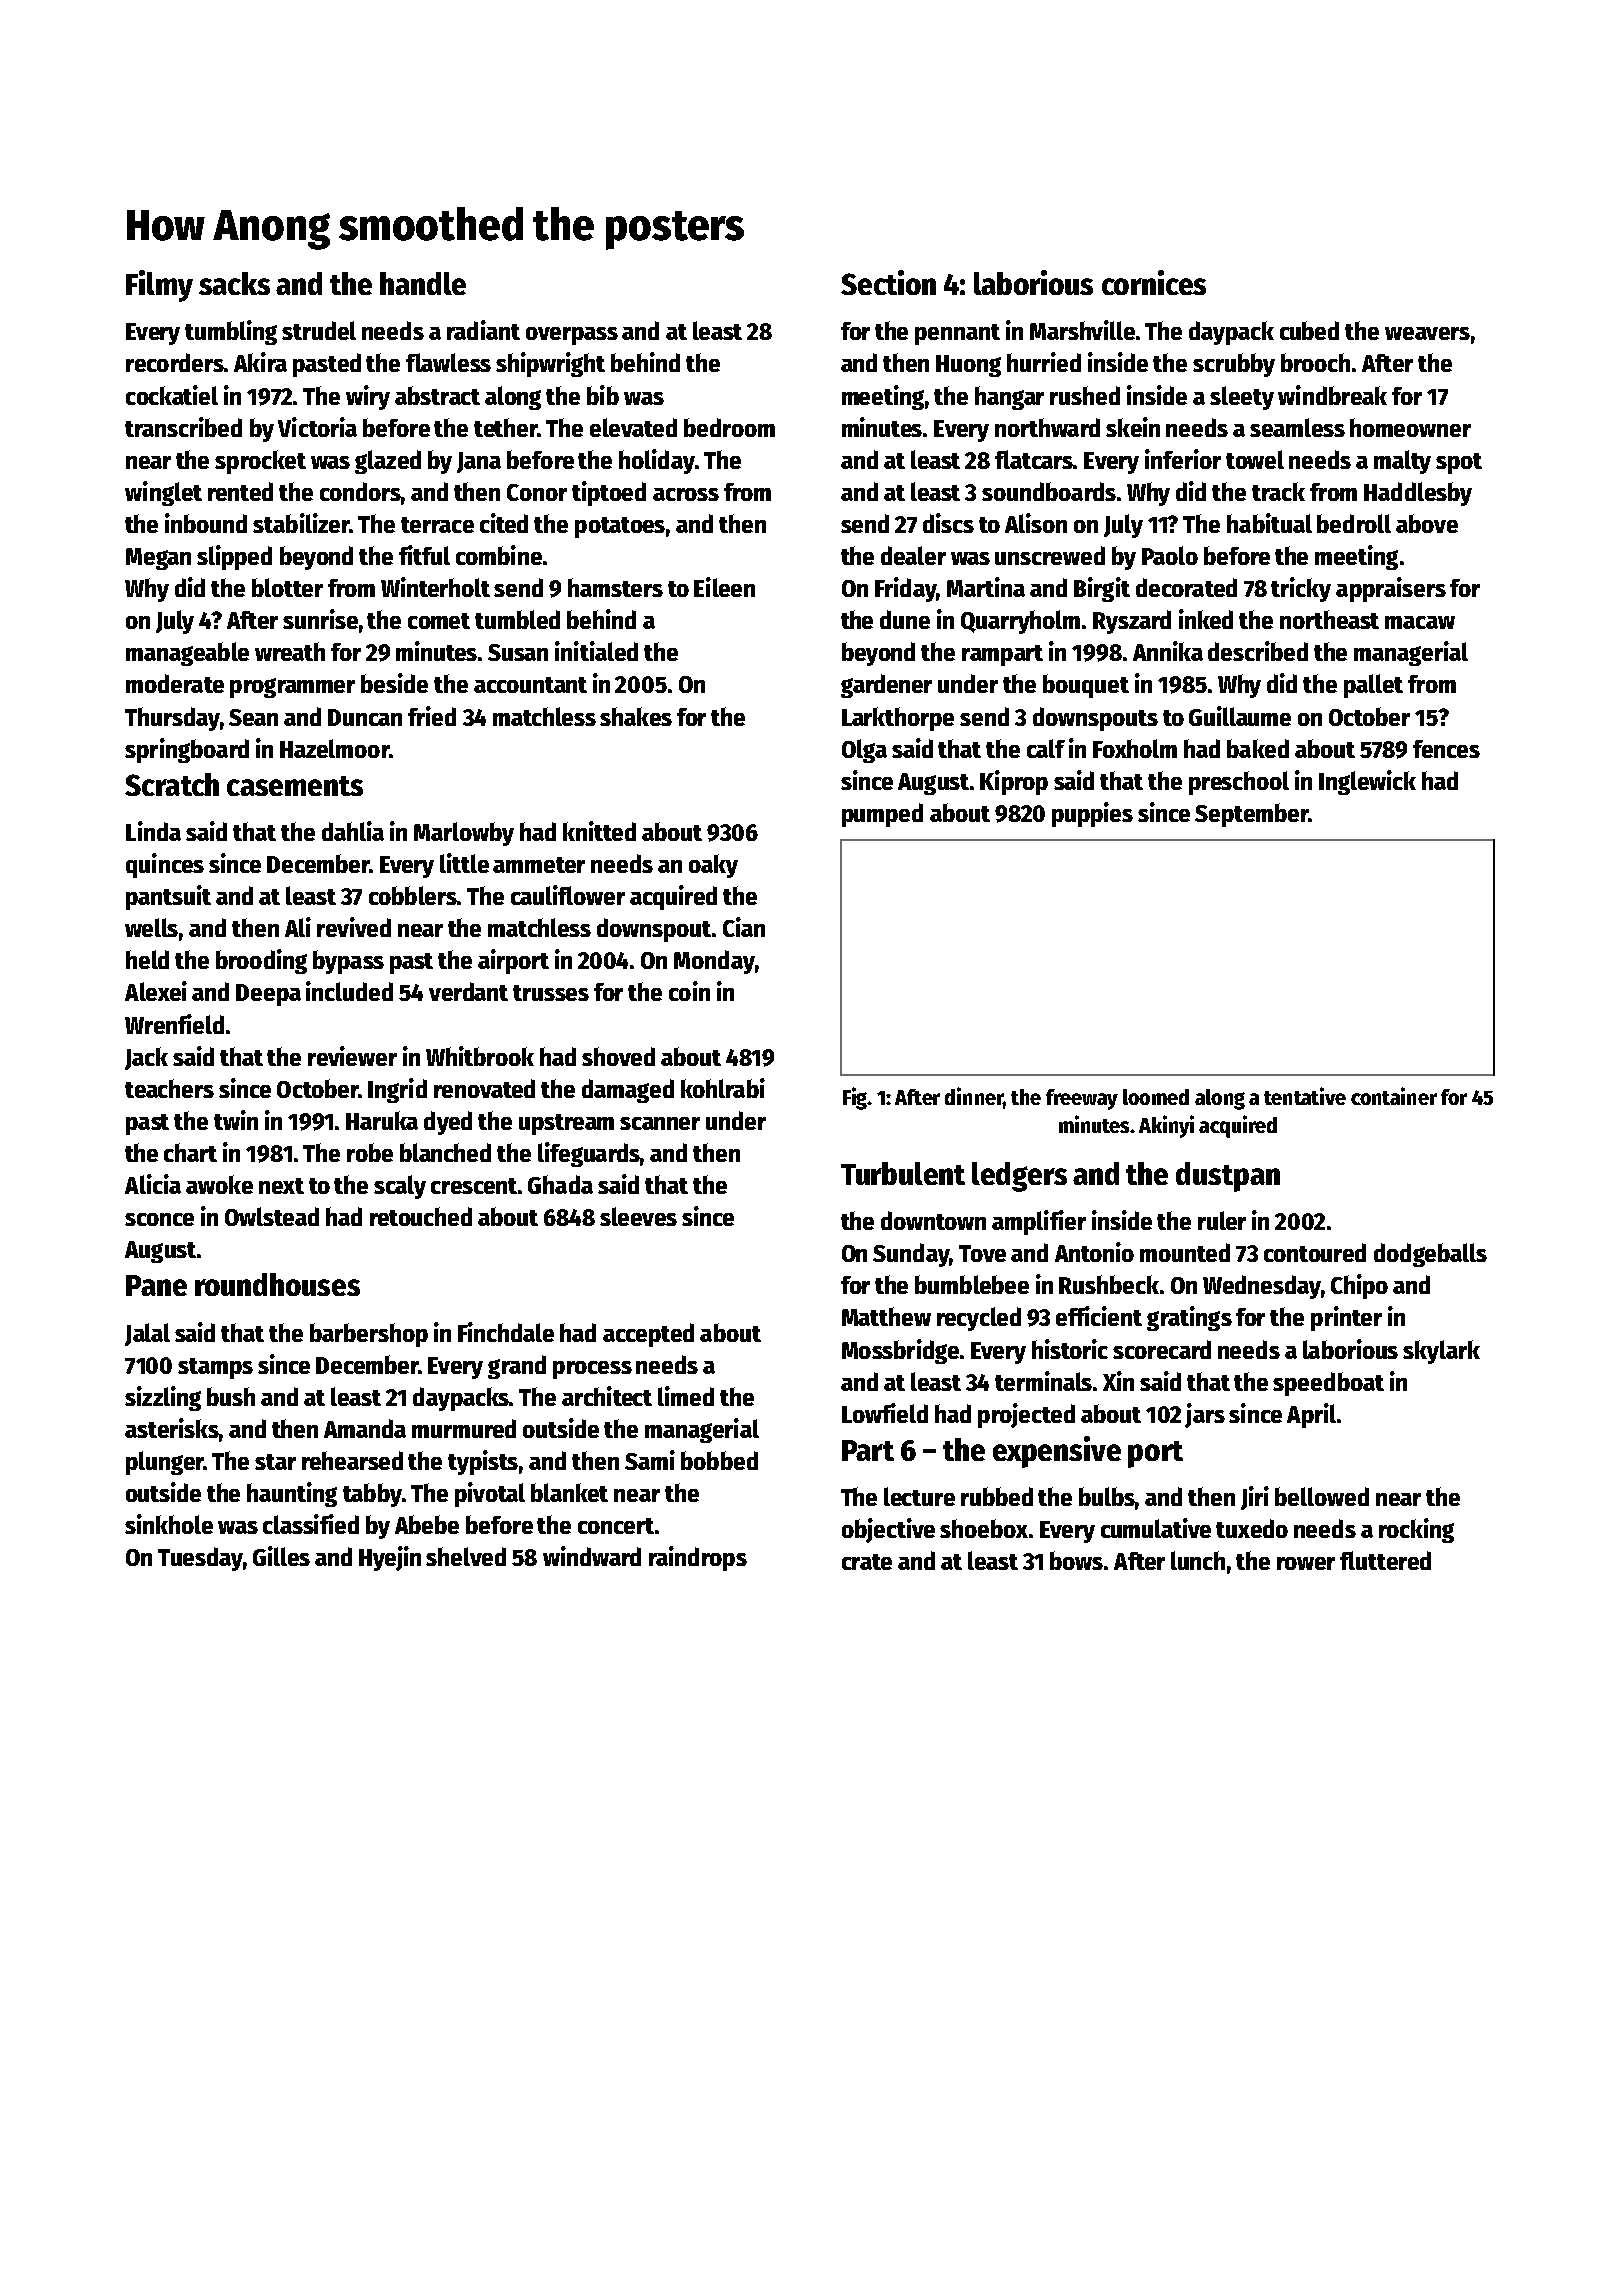 The image size is (1620, 2292). I want to click on weavers, so click(1427, 333).
